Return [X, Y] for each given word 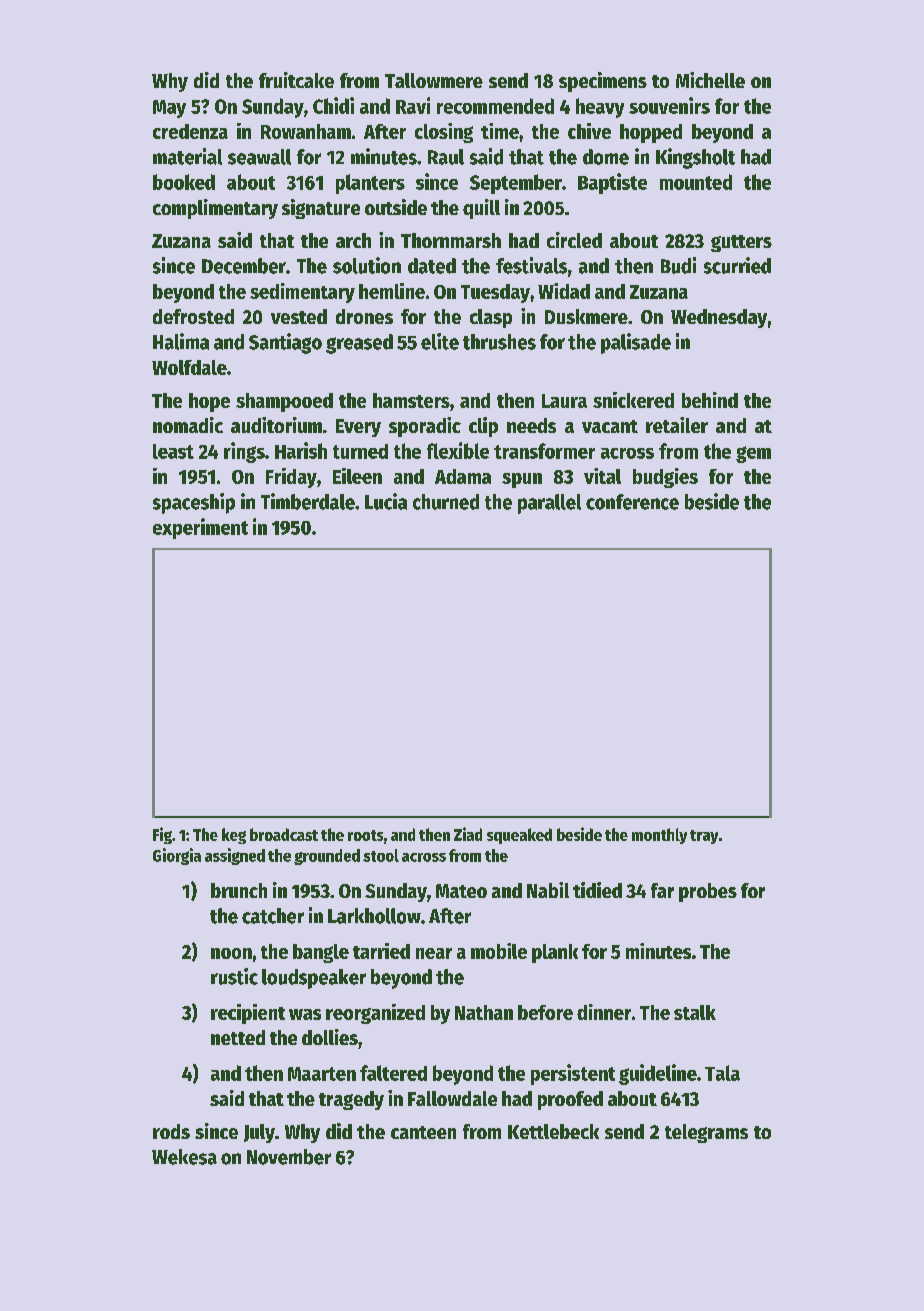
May [169, 109]
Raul [446, 157]
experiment [200, 528]
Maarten [322, 1074]
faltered [393, 1073]
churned [446, 502]
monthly [659, 836]
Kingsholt [695, 158]
